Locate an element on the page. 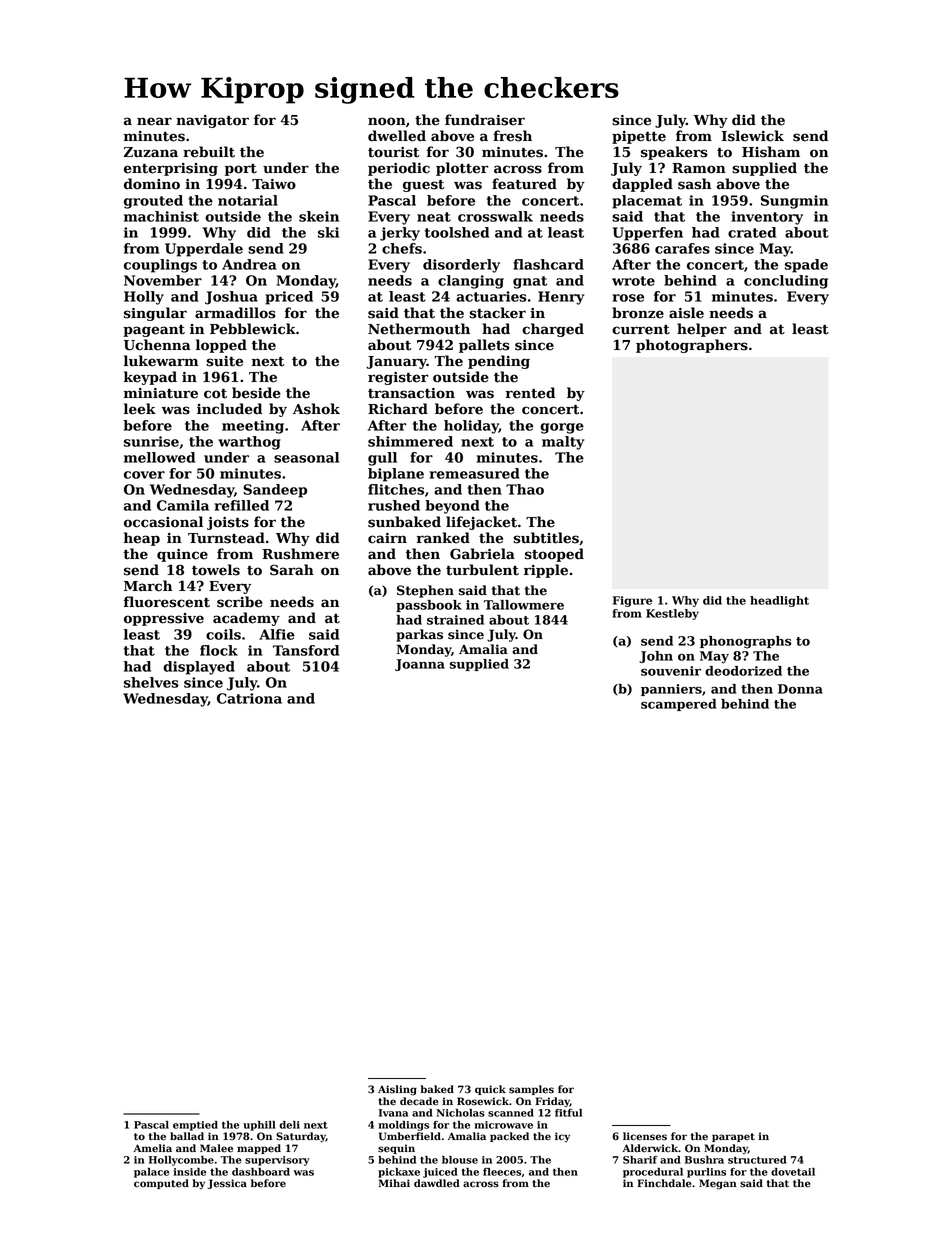  biplane is located at coordinates (396, 475).
